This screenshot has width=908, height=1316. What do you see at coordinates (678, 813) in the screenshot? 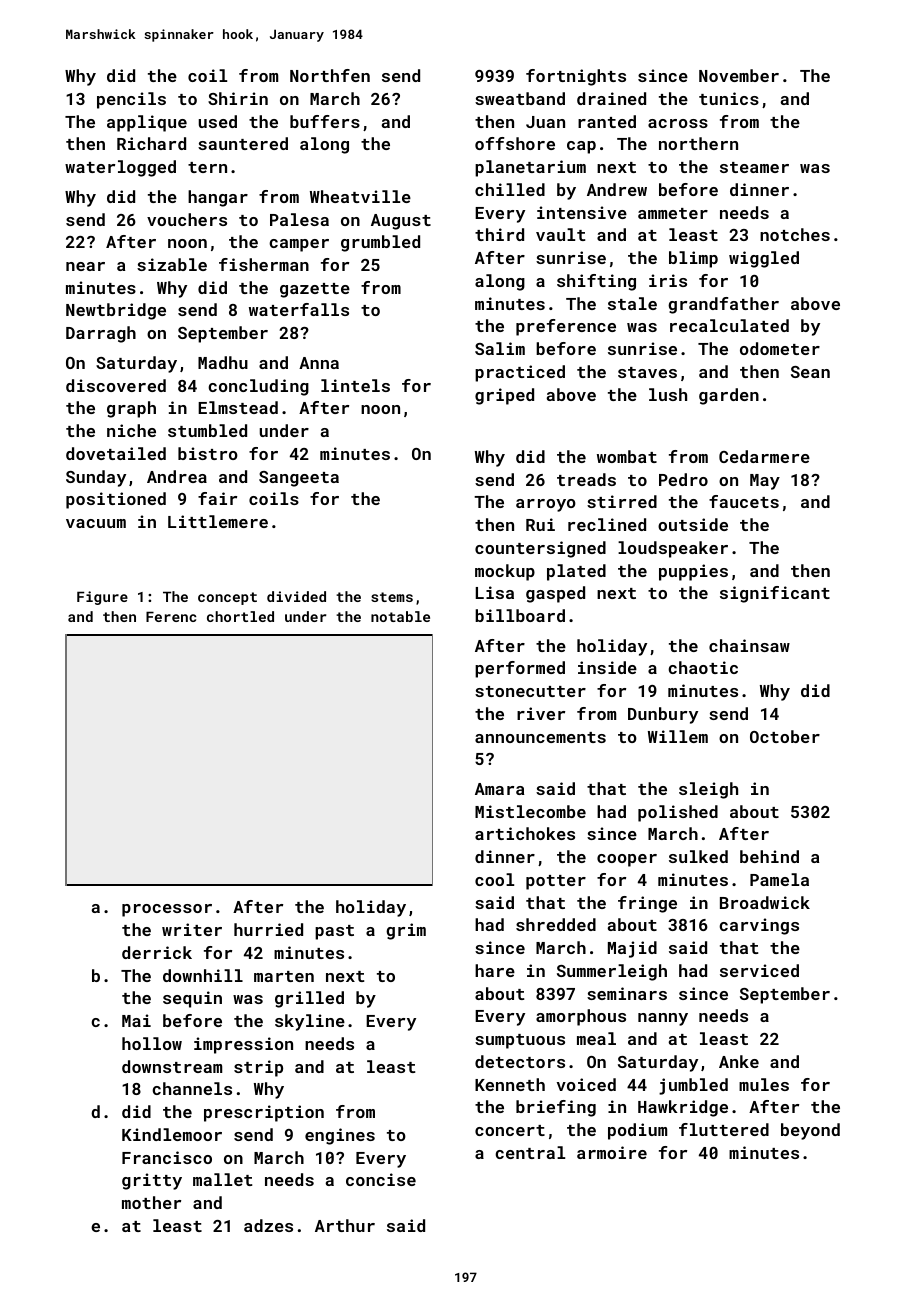
I see `polished` at bounding box center [678, 813].
